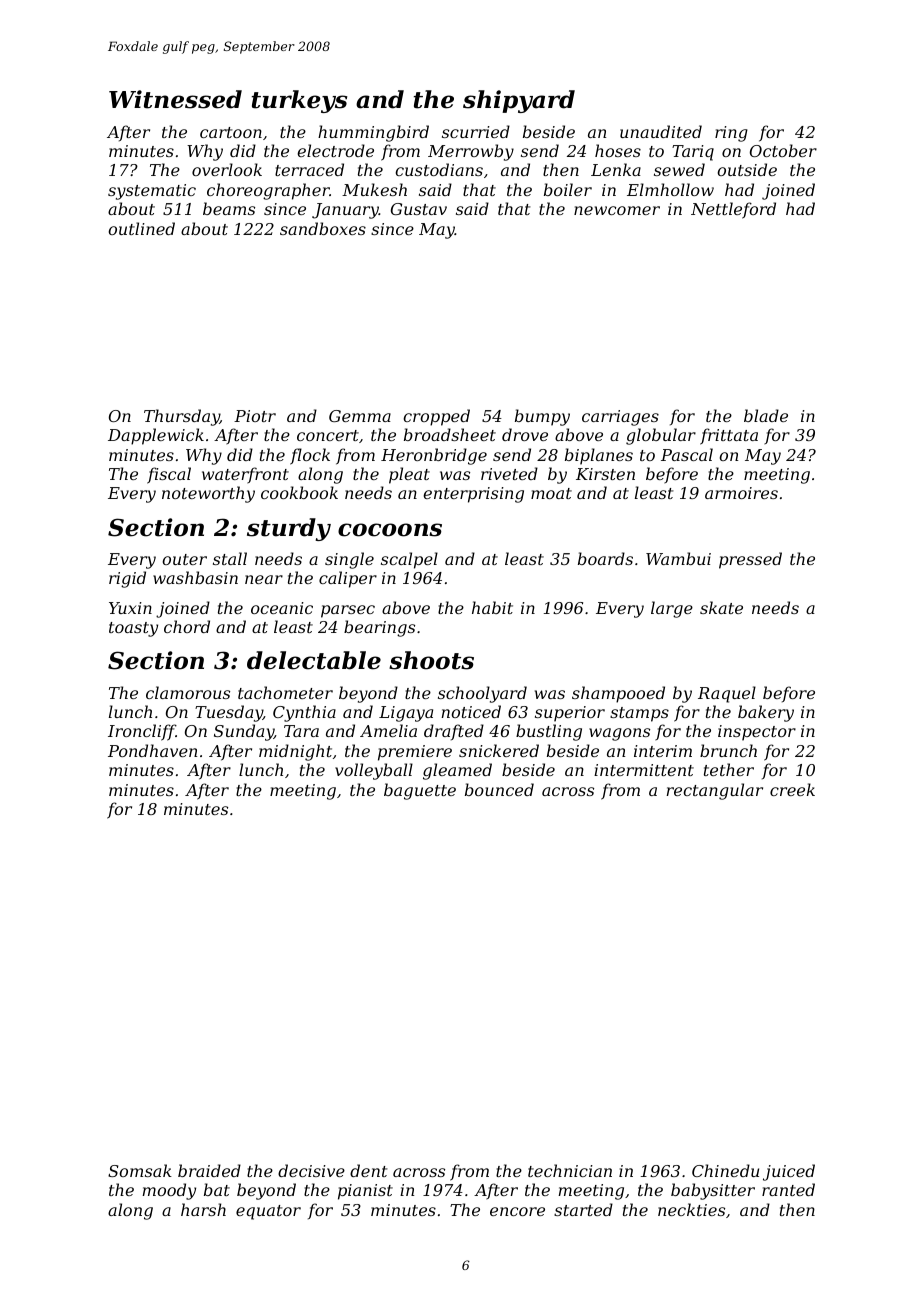  Describe the element at coordinates (323, 228) in the screenshot. I see `sandboxes` at that location.
